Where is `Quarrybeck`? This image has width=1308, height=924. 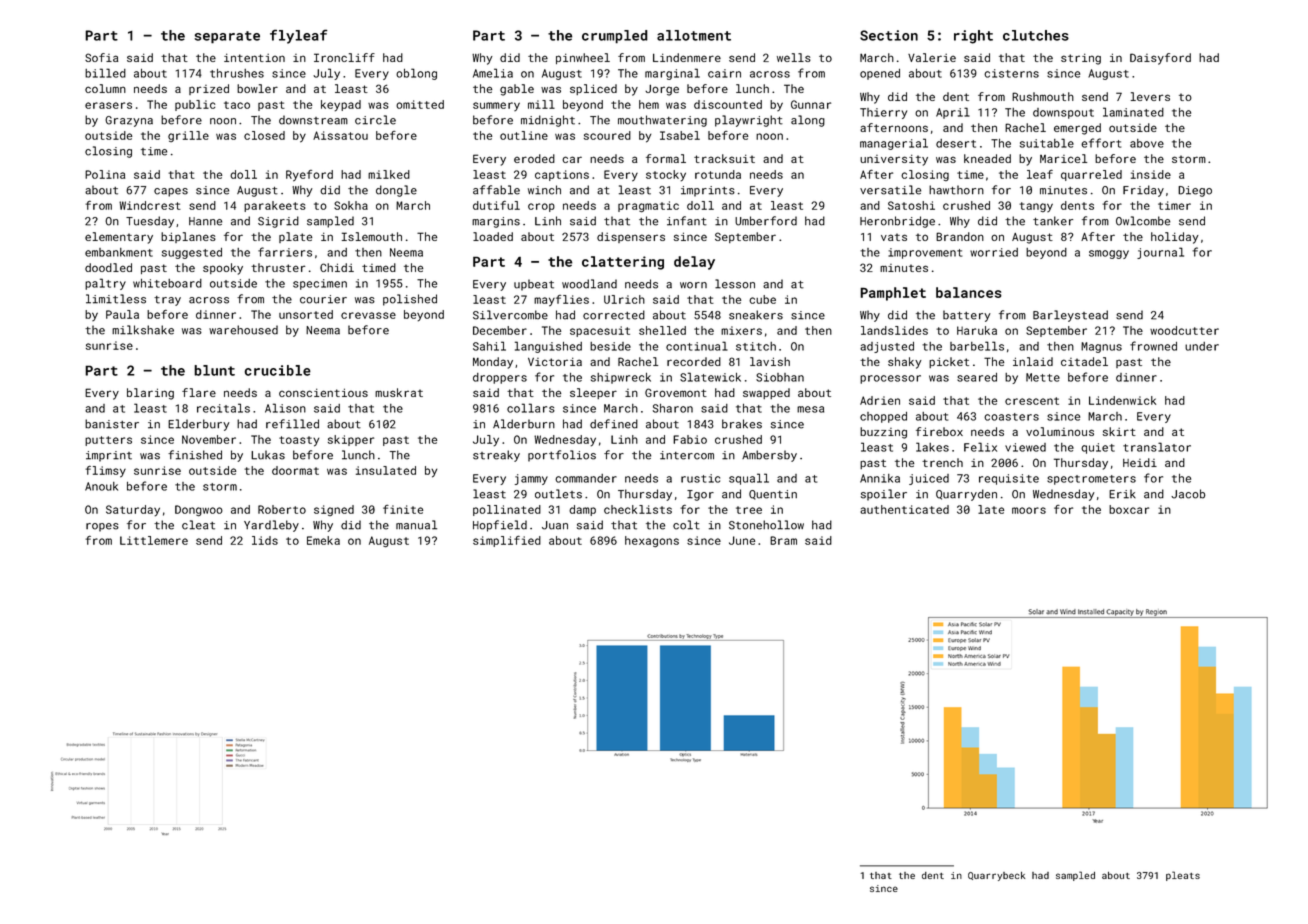
Quarrybeck is located at coordinates (996, 876).
